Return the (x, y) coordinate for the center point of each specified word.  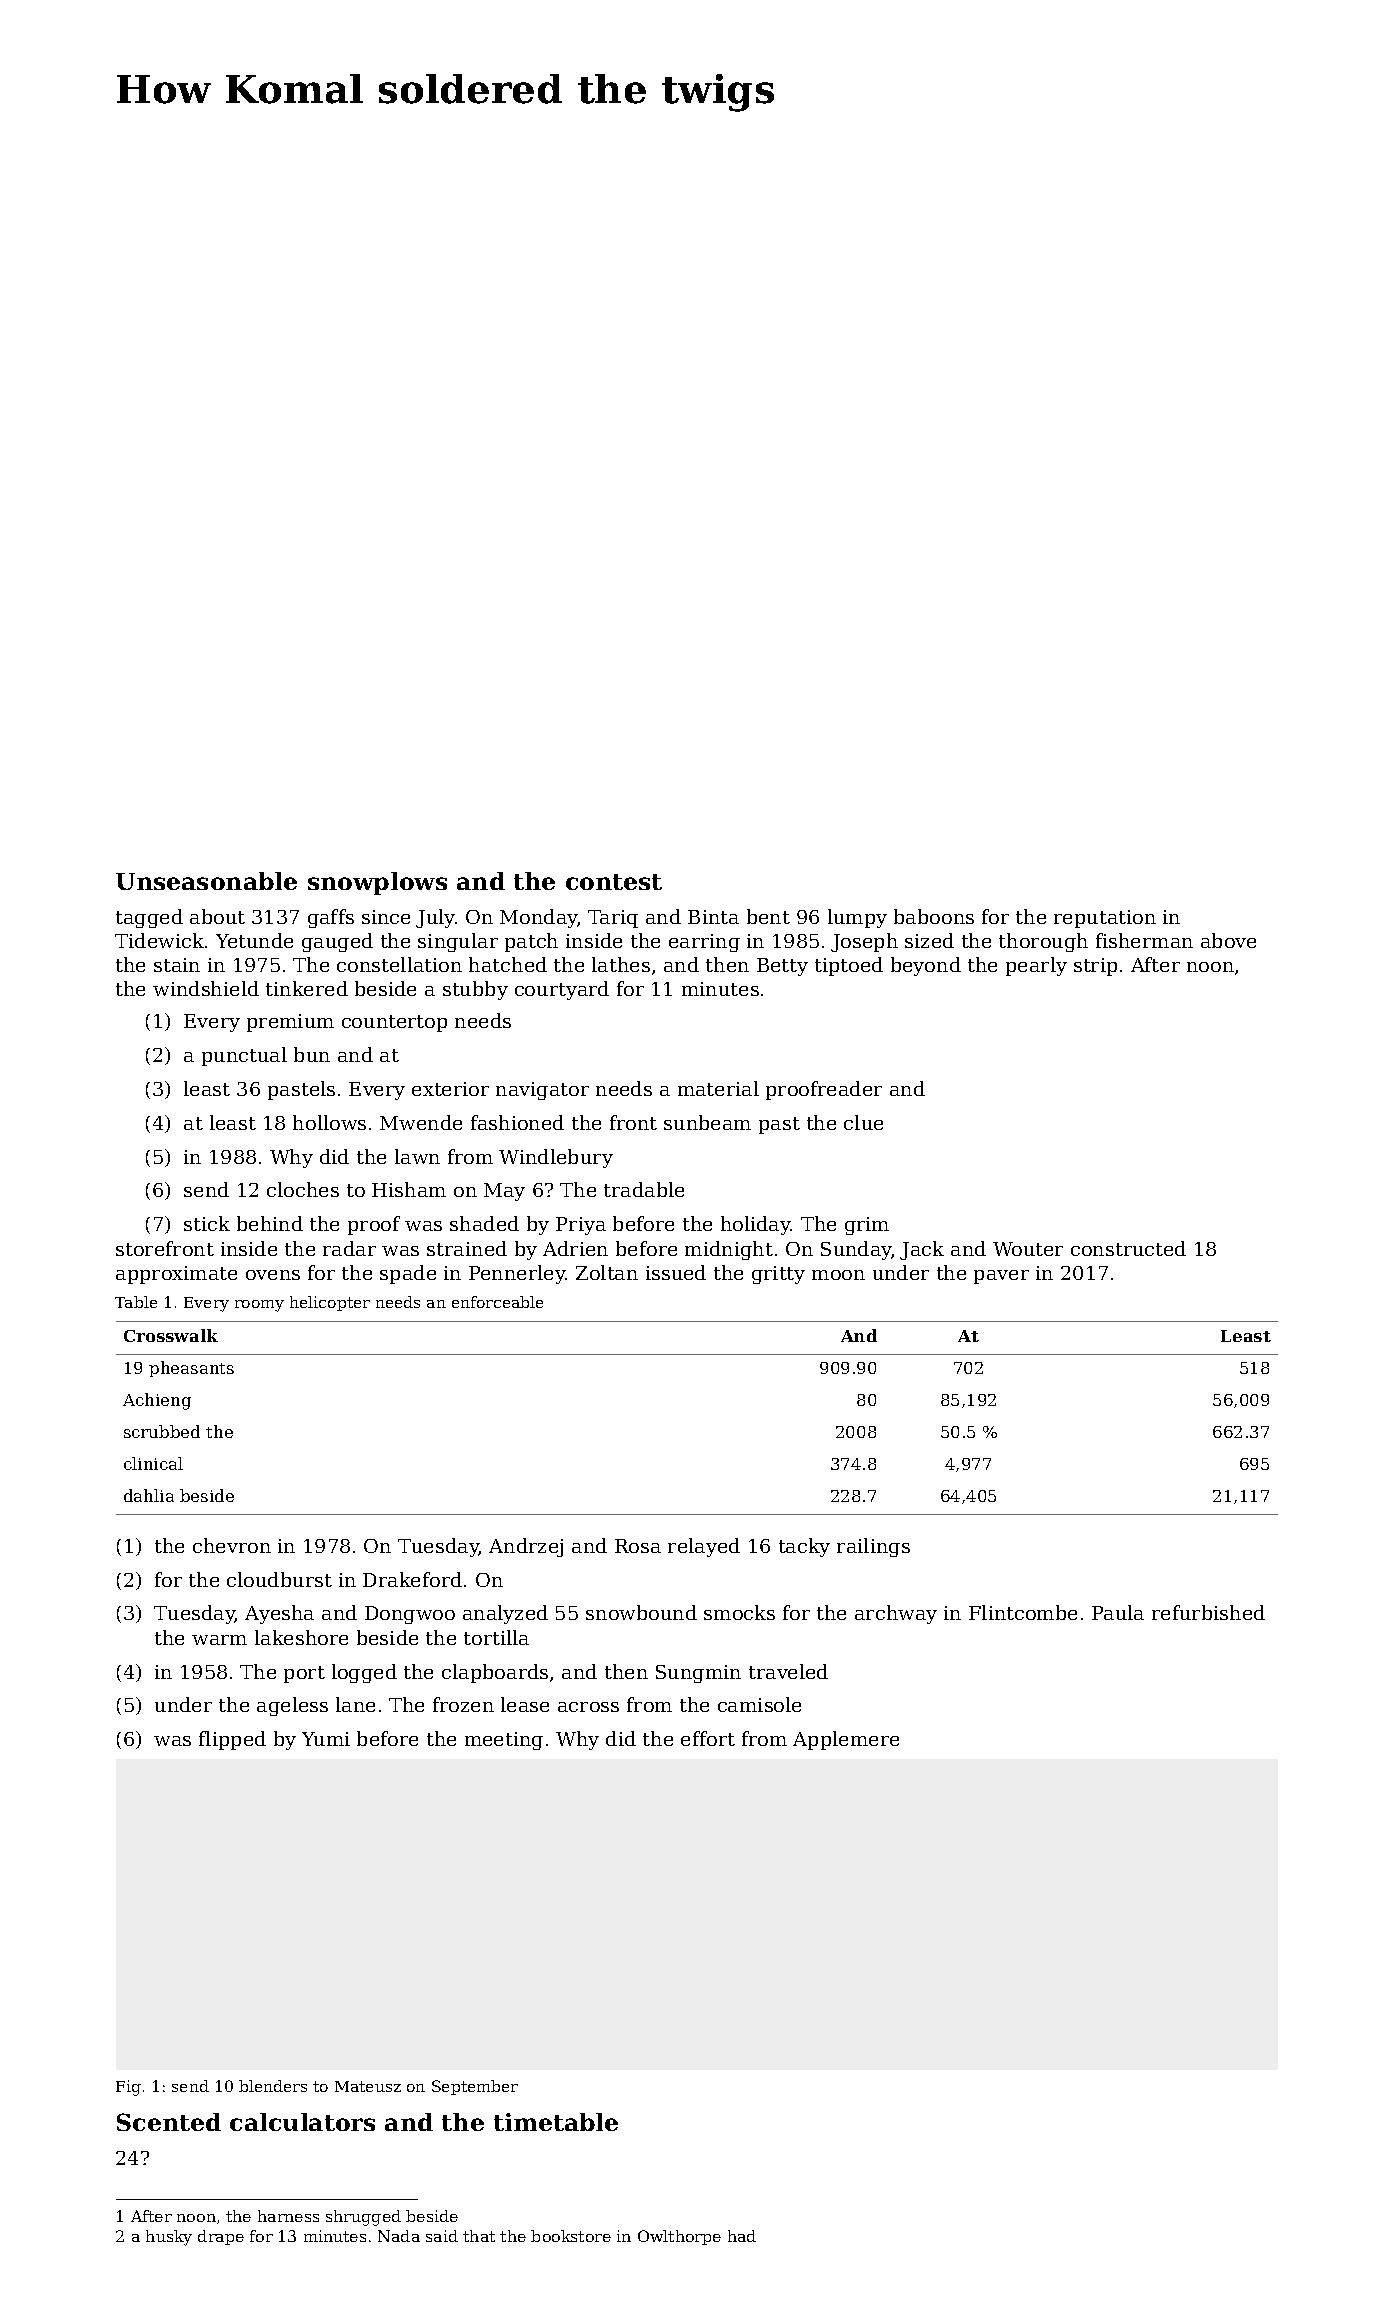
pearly (1036, 966)
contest (614, 882)
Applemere (846, 1740)
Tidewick (159, 940)
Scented (169, 2122)
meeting (504, 1741)
